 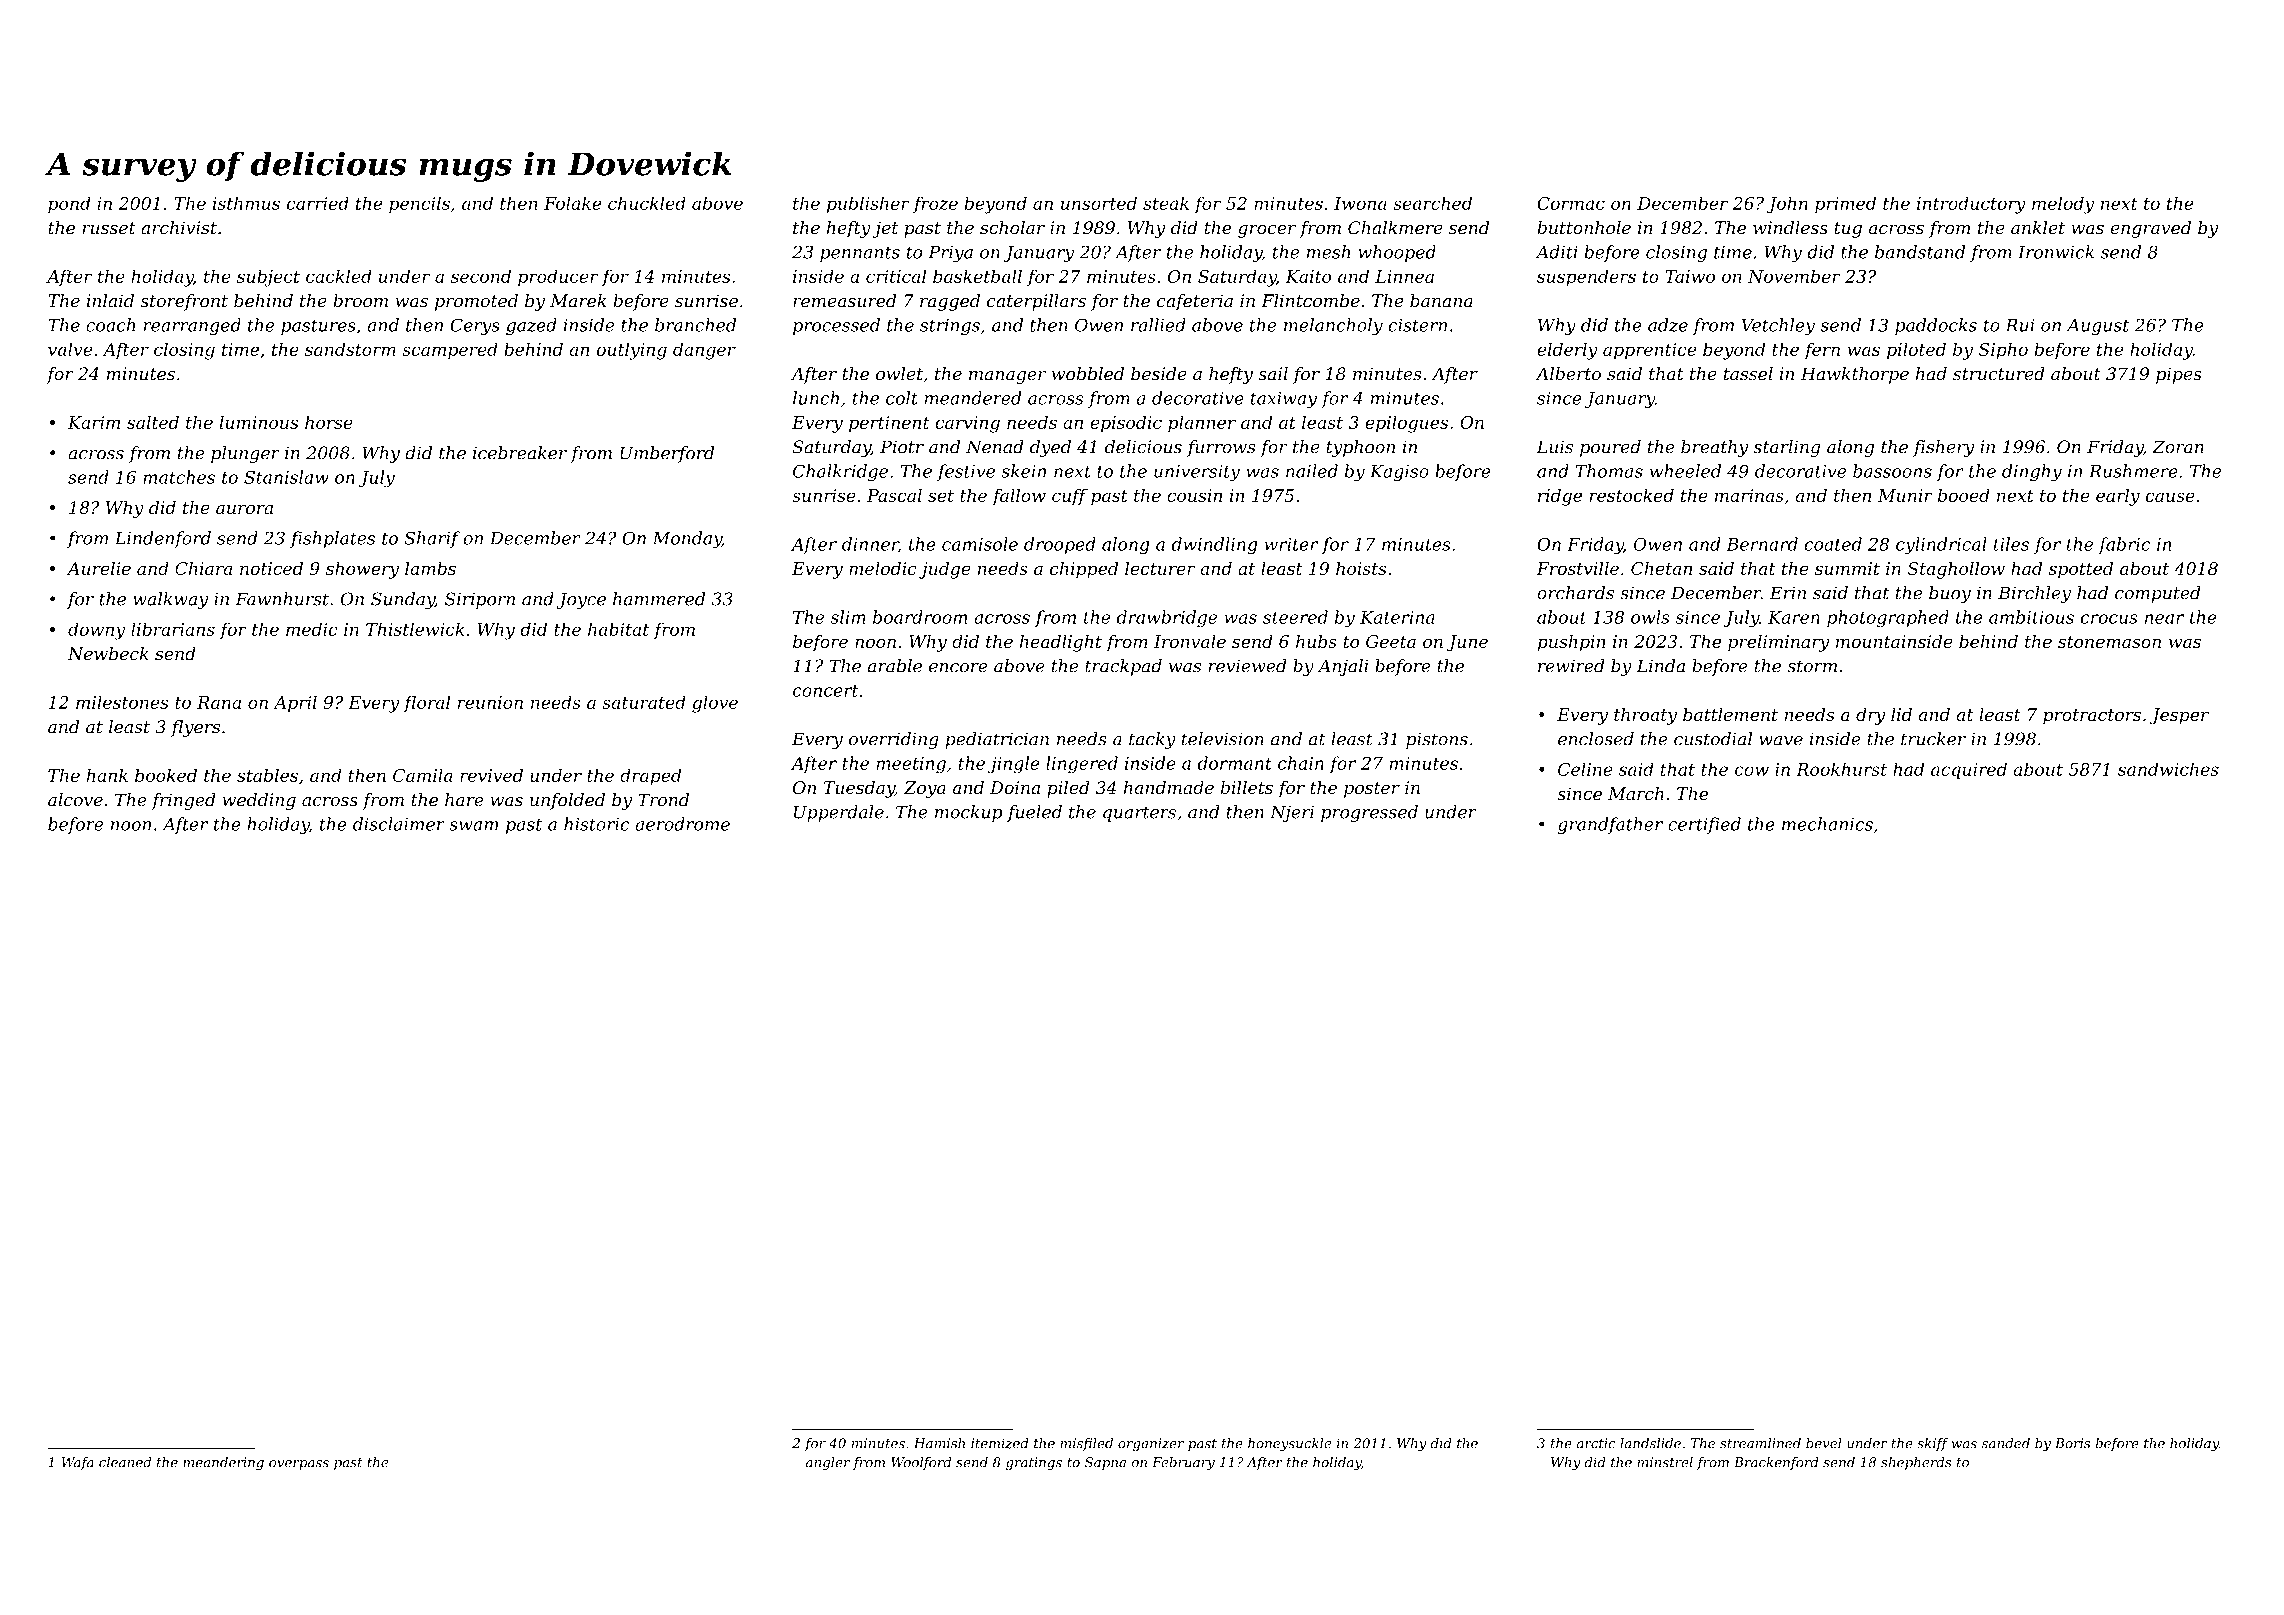 What do you see at coordinates (1596, 1443) in the page?
I see `arctic` at bounding box center [1596, 1443].
